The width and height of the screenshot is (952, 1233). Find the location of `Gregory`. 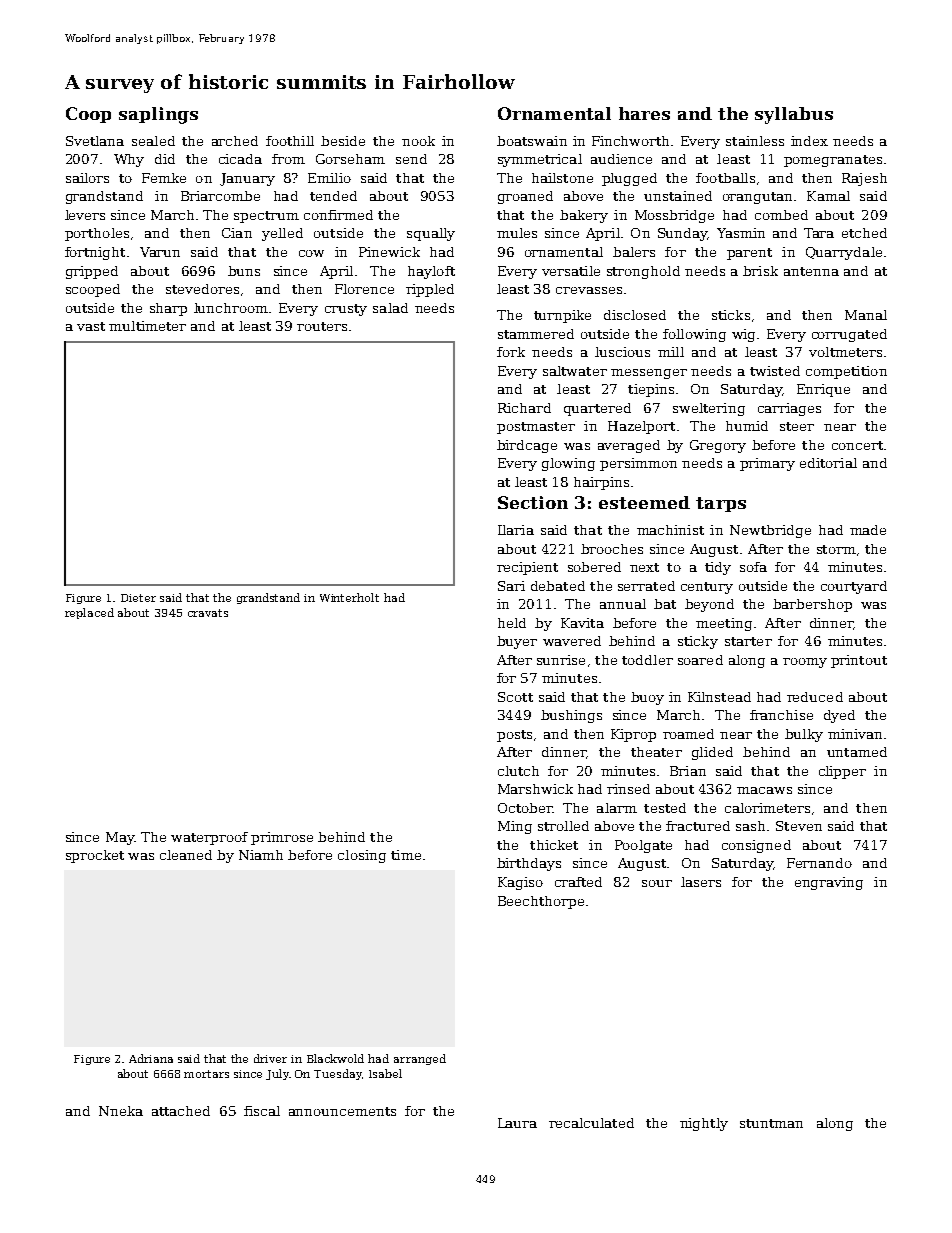

Gregory is located at coordinates (718, 446).
